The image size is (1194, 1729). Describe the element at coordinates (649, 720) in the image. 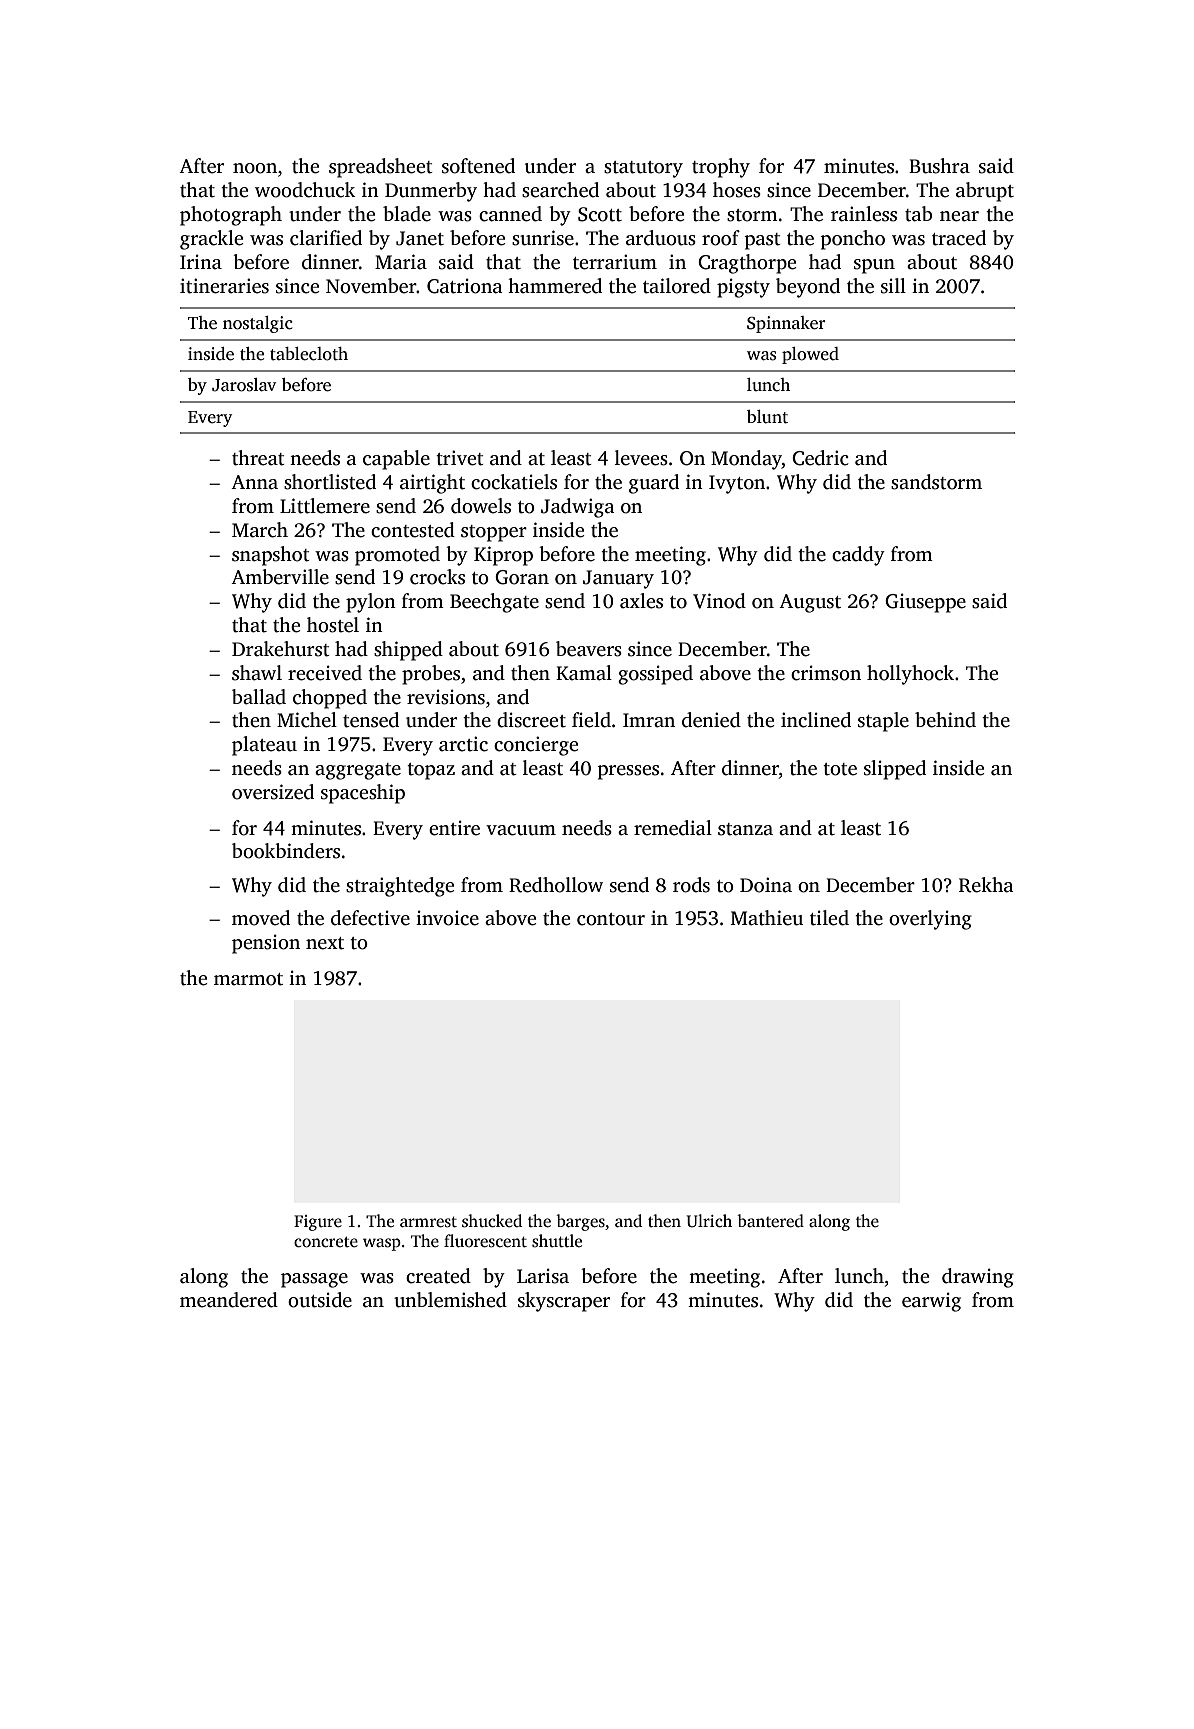

I see `Imran` at that location.
